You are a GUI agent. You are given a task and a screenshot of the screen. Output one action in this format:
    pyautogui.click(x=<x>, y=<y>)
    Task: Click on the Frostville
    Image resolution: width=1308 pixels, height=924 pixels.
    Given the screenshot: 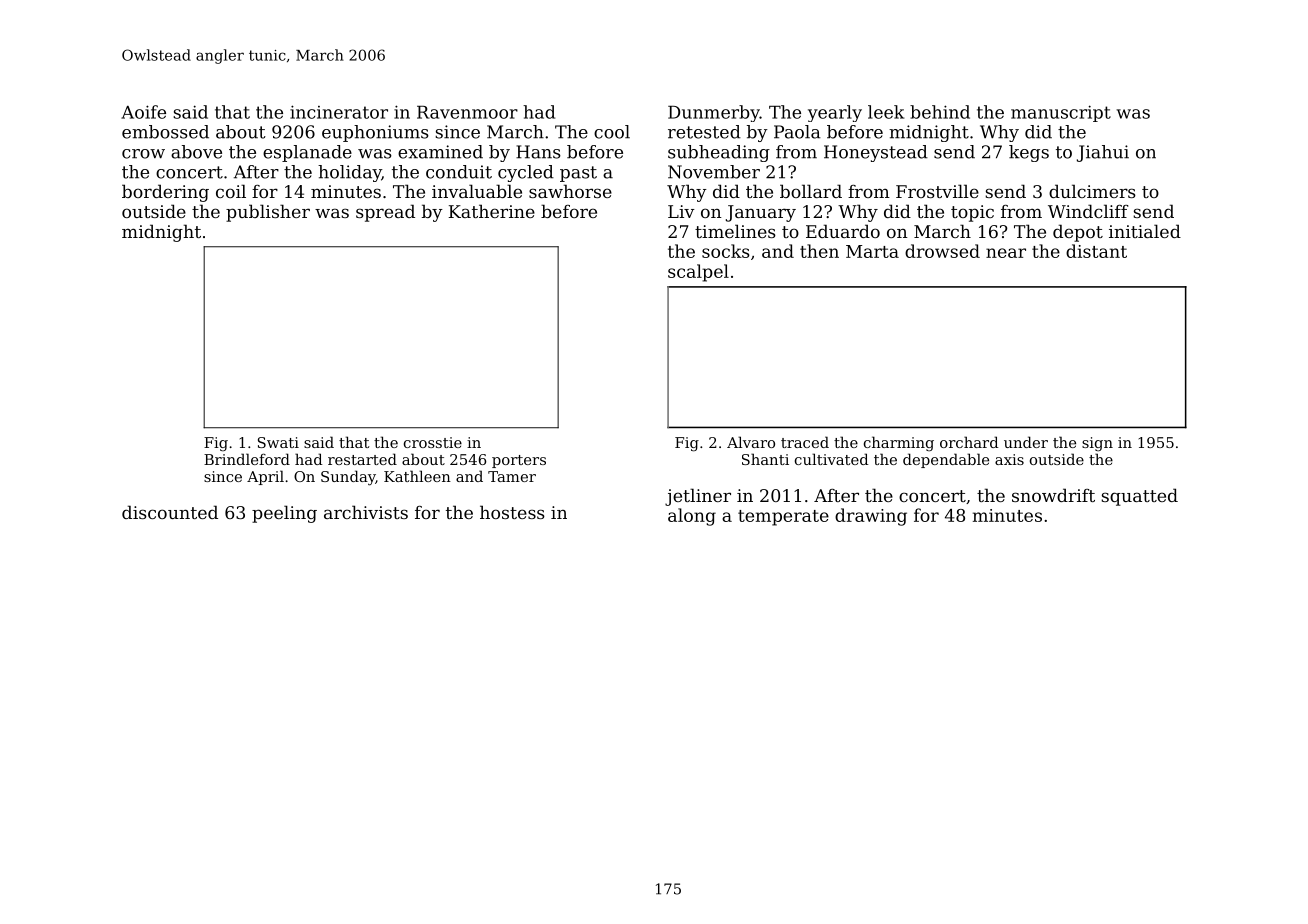 What is the action you would take?
    pyautogui.click(x=937, y=191)
